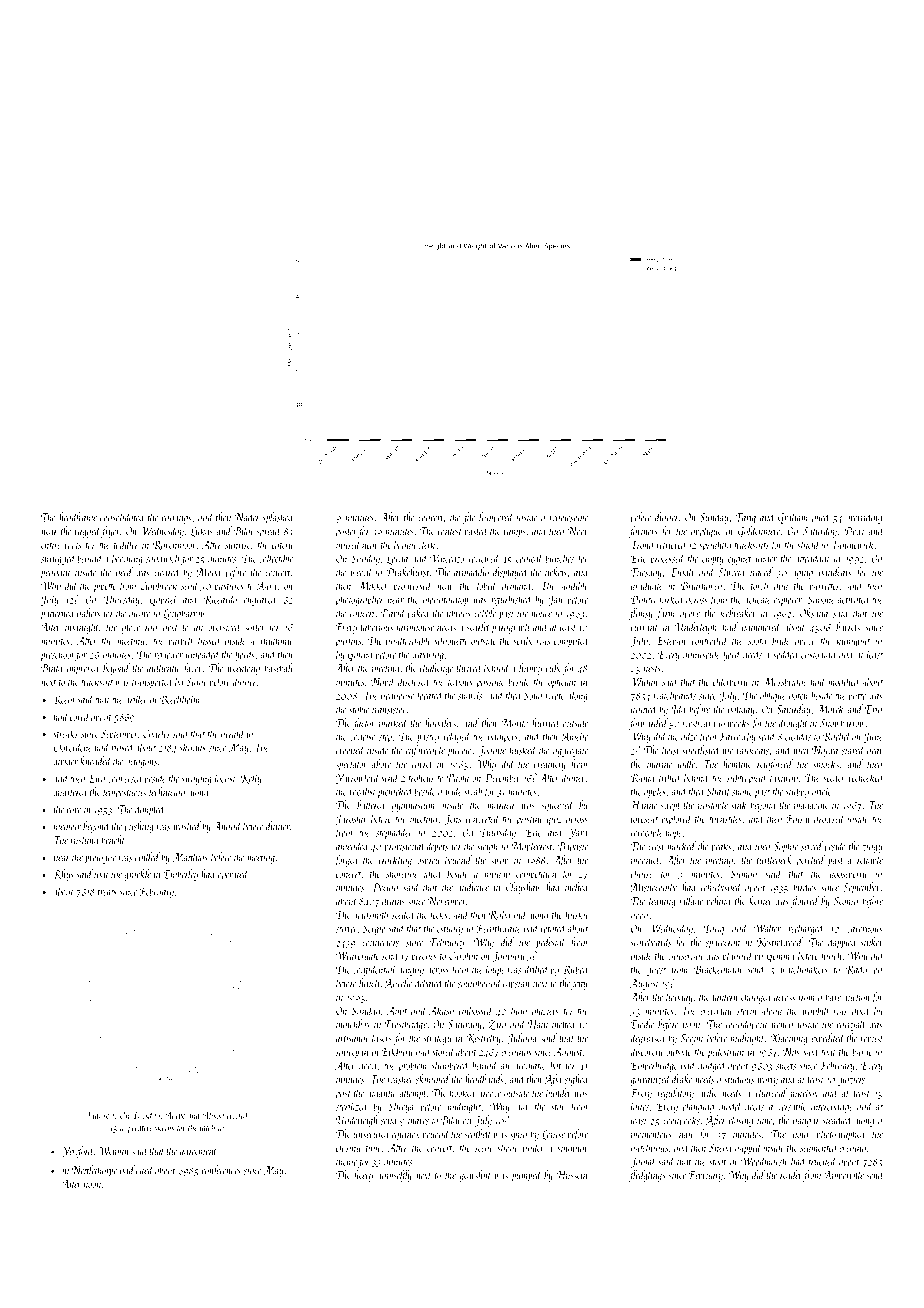  What do you see at coordinates (78, 518) in the screenshot?
I see `headframe` at bounding box center [78, 518].
